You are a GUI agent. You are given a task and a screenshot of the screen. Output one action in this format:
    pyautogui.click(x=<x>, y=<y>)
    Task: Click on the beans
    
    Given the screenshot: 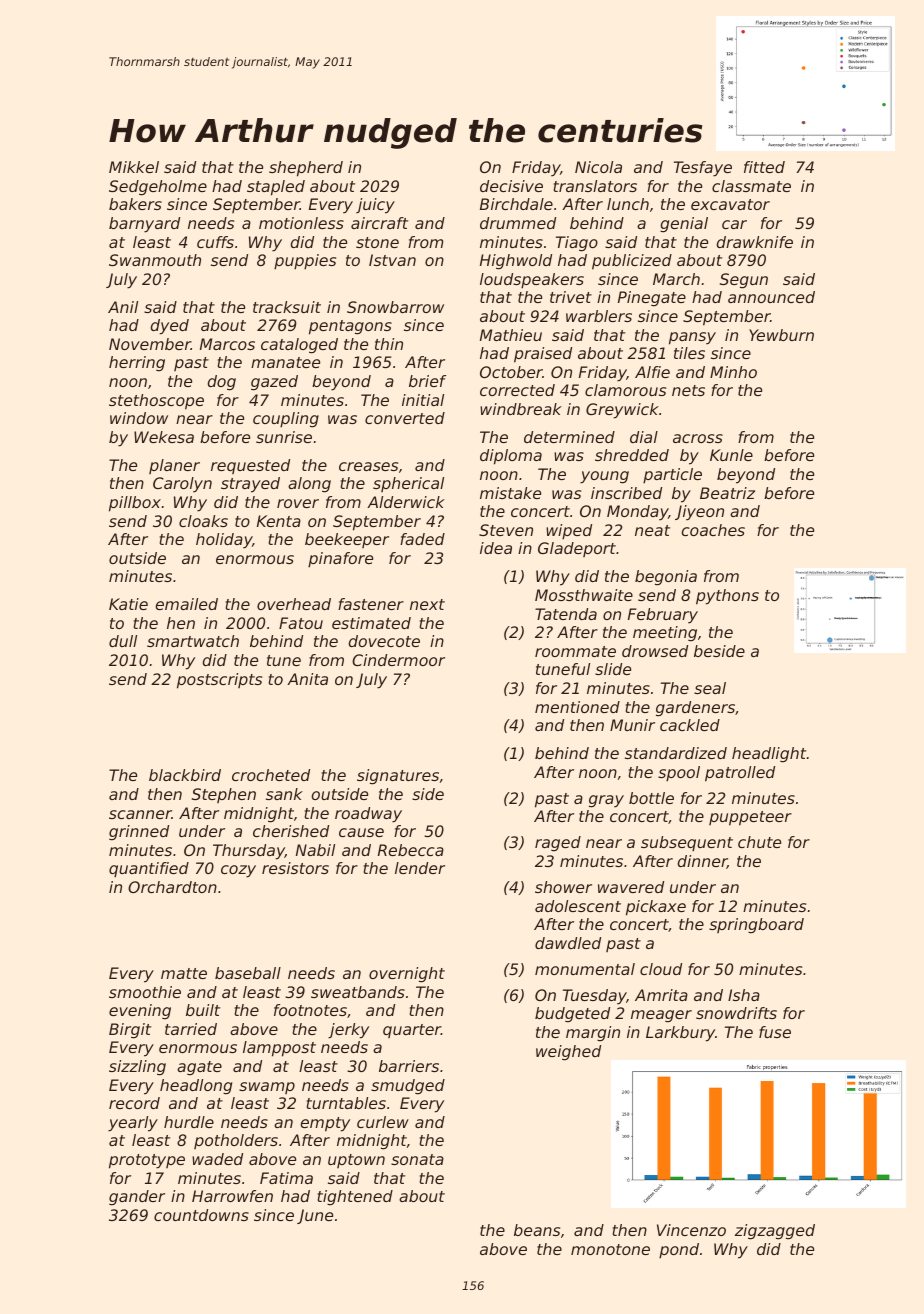 What is the action you would take?
    pyautogui.click(x=537, y=1230)
